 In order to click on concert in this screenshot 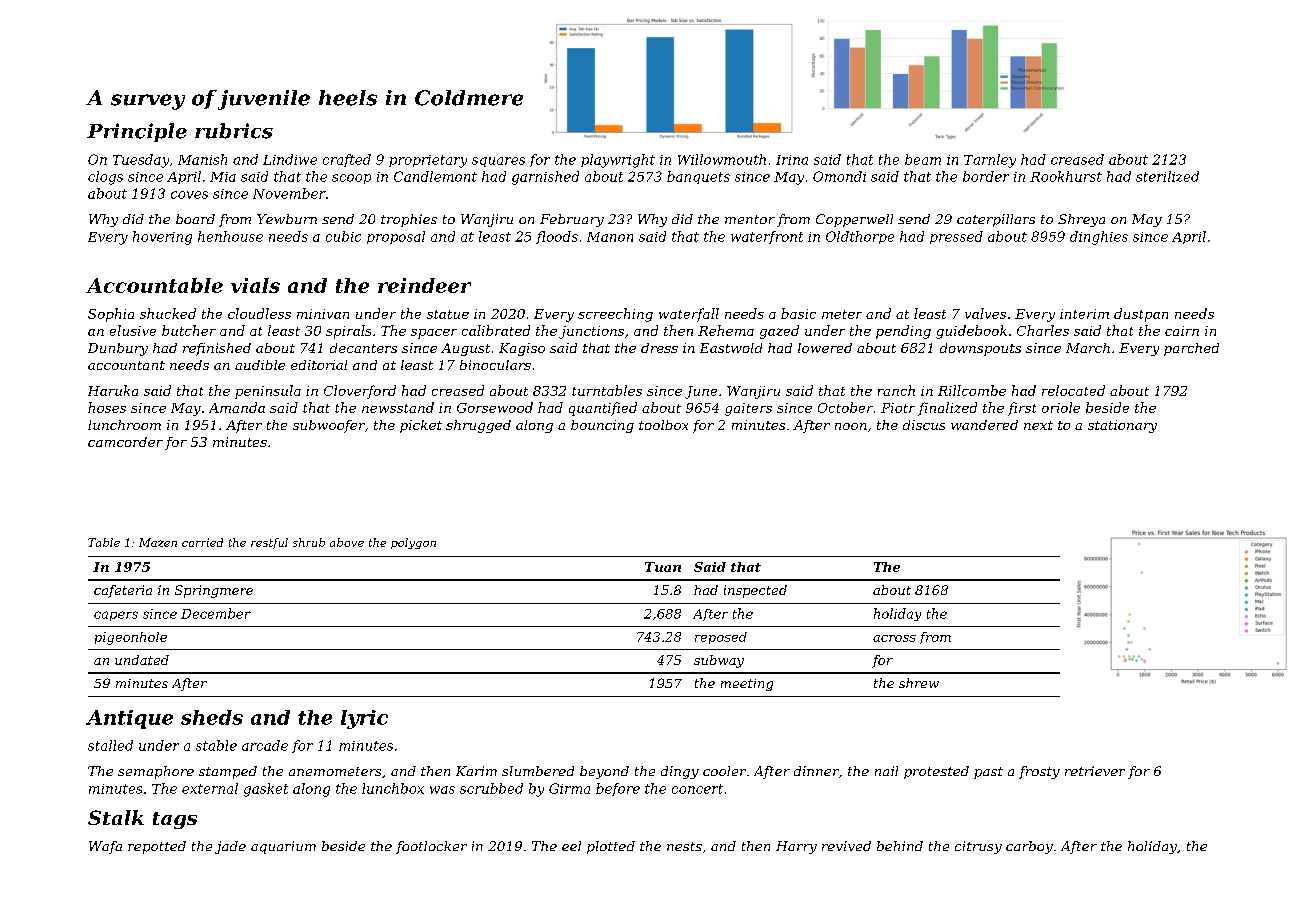, I will do `click(697, 789)`.
